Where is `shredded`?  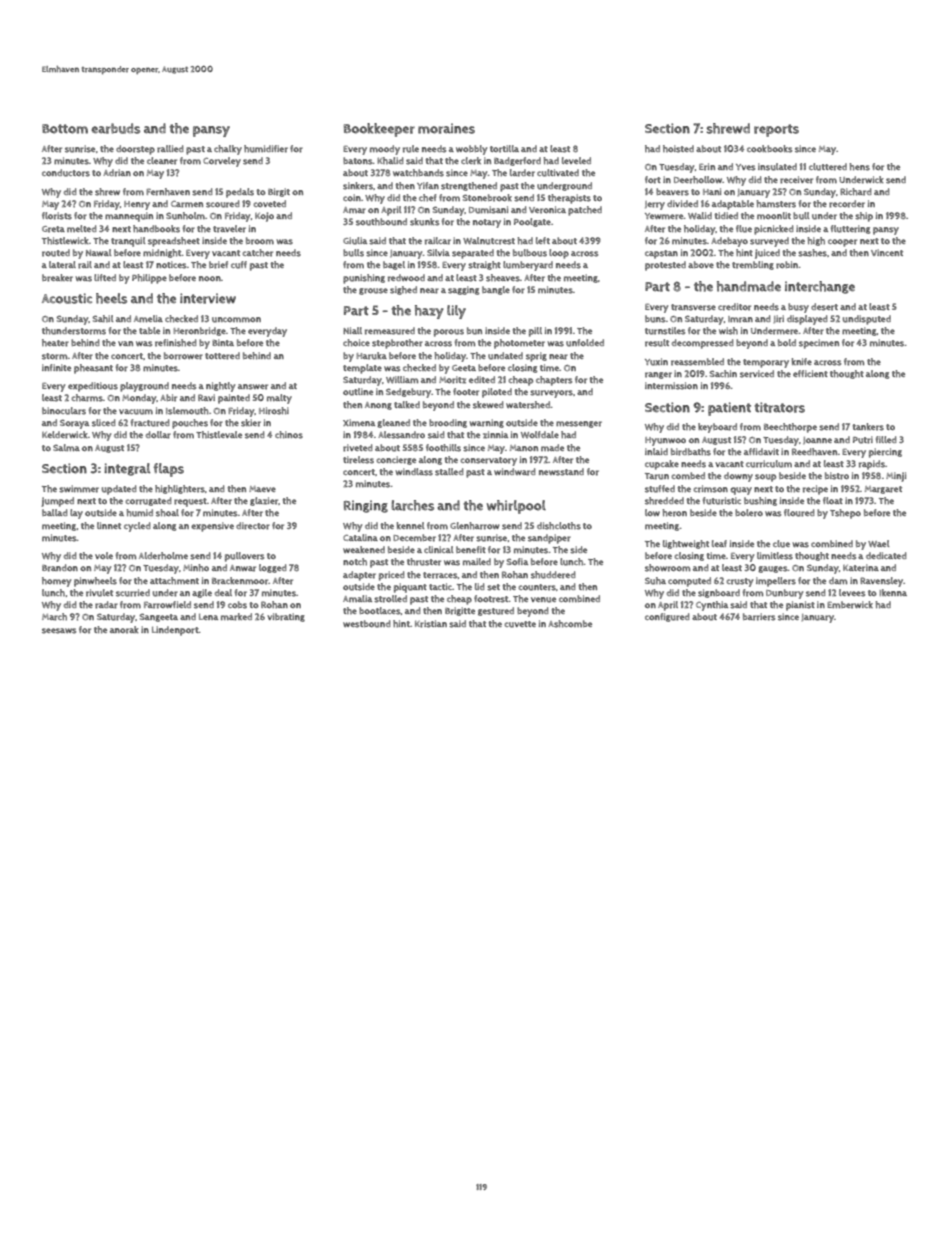 shredded is located at coordinates (664, 501).
